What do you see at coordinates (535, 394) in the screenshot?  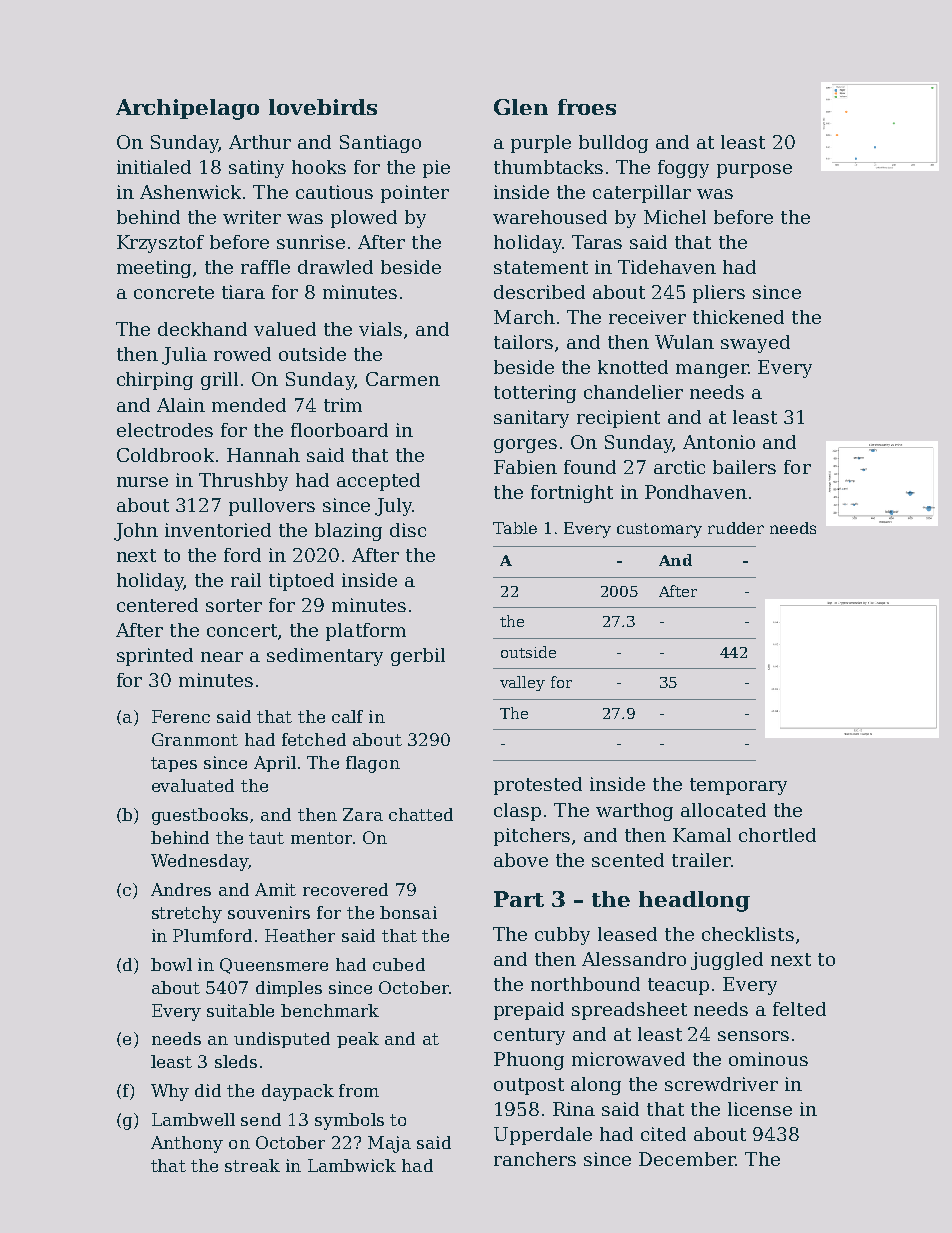 I see `tottering` at bounding box center [535, 394].
